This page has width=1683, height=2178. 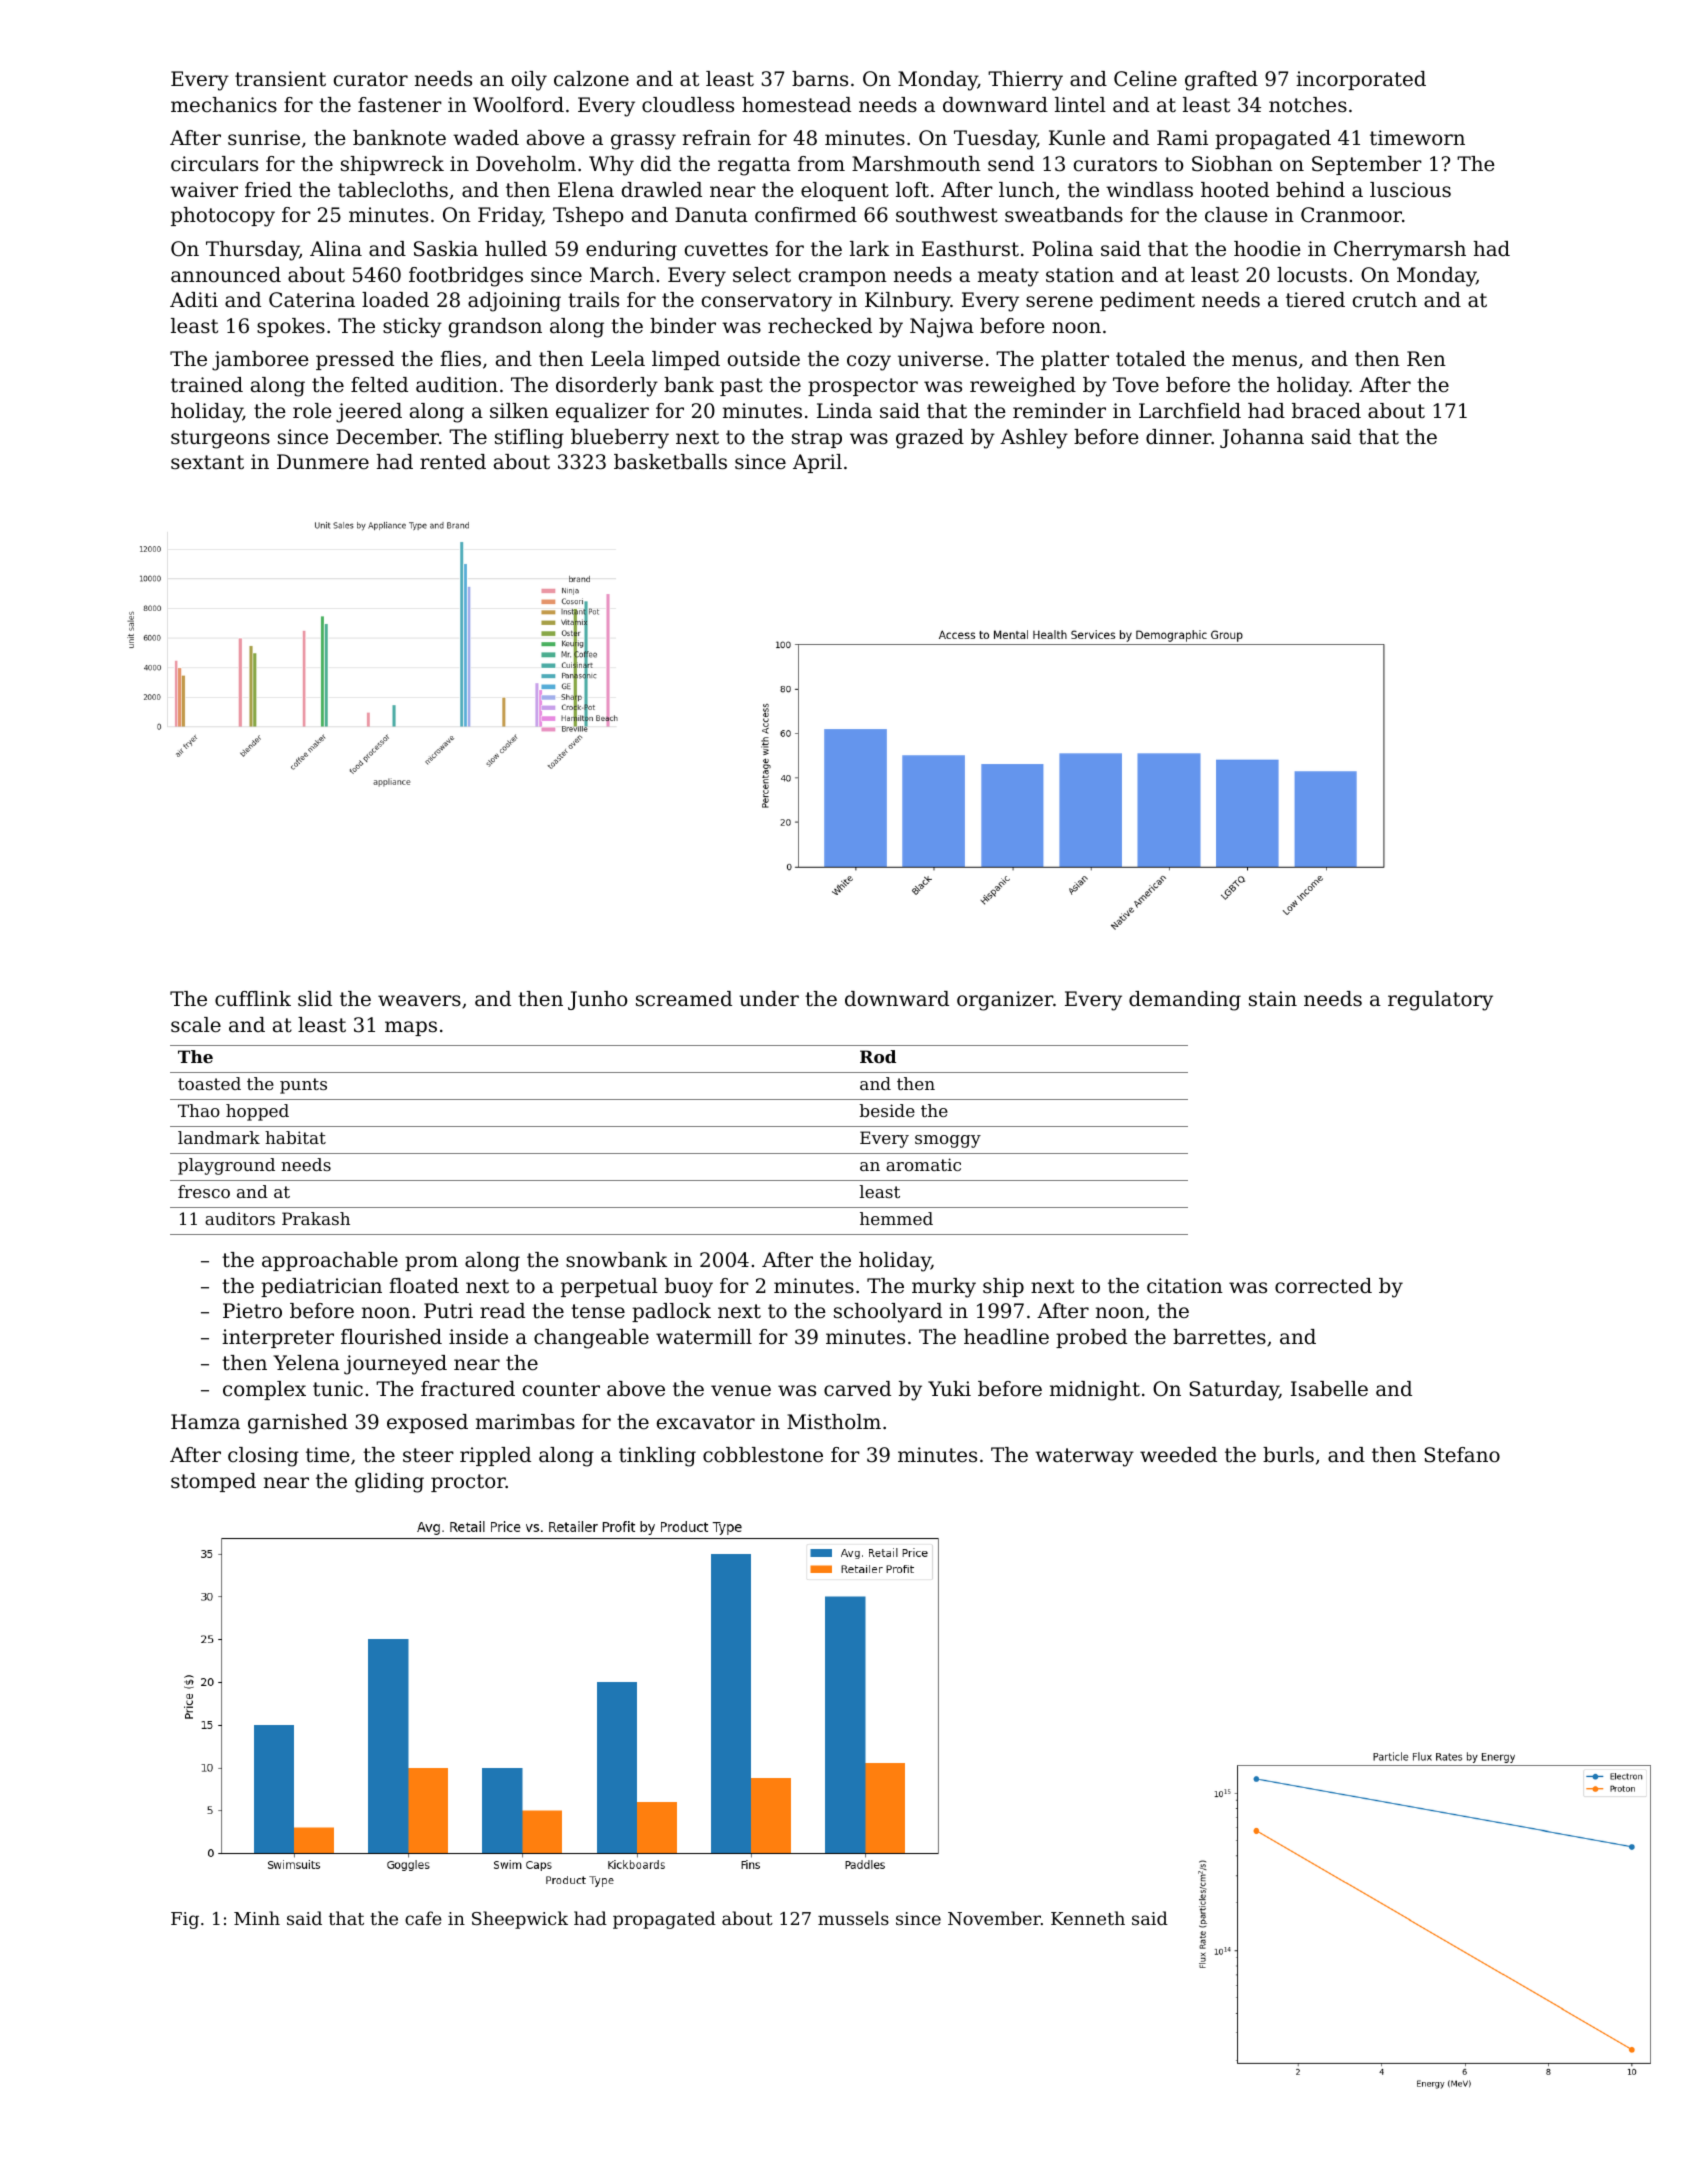 I want to click on regulatory, so click(x=1440, y=1001).
